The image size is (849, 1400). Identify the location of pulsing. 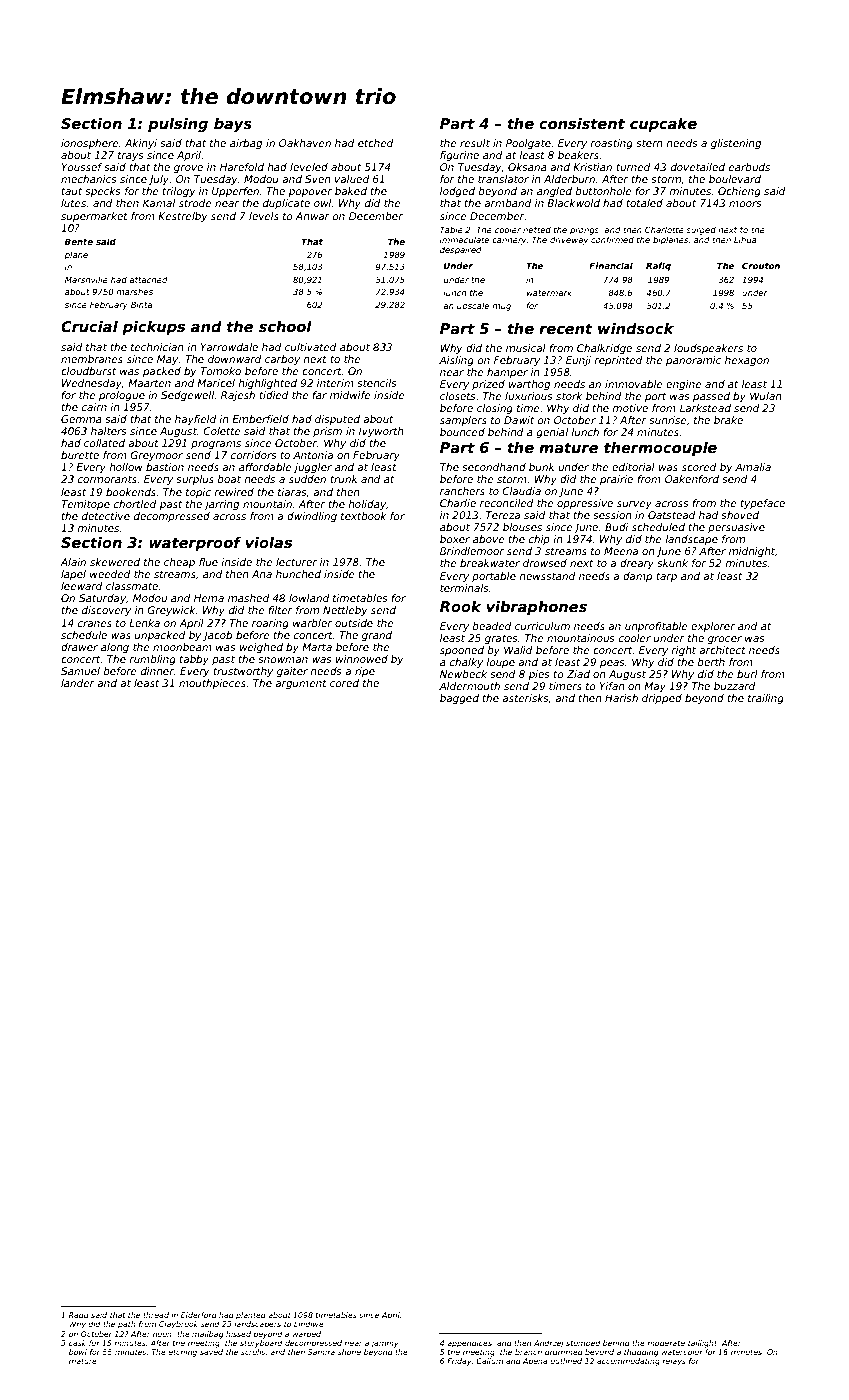
(178, 125).
